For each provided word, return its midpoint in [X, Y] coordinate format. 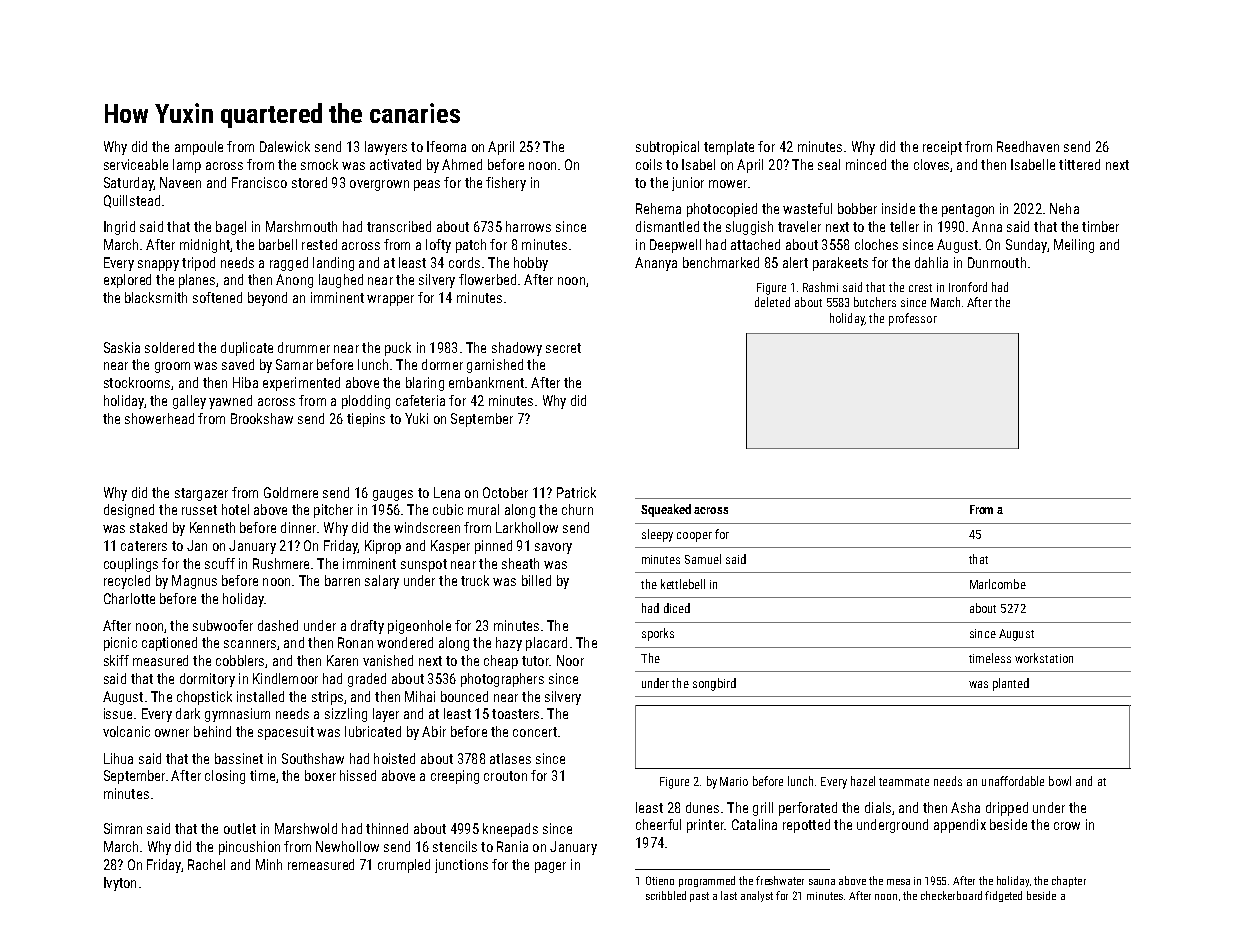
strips [327, 698]
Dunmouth [997, 262]
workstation [1044, 658]
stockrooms [137, 382]
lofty [438, 246]
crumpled [404, 866]
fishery [506, 184]
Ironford [968, 287]
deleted [772, 302]
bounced [464, 696]
